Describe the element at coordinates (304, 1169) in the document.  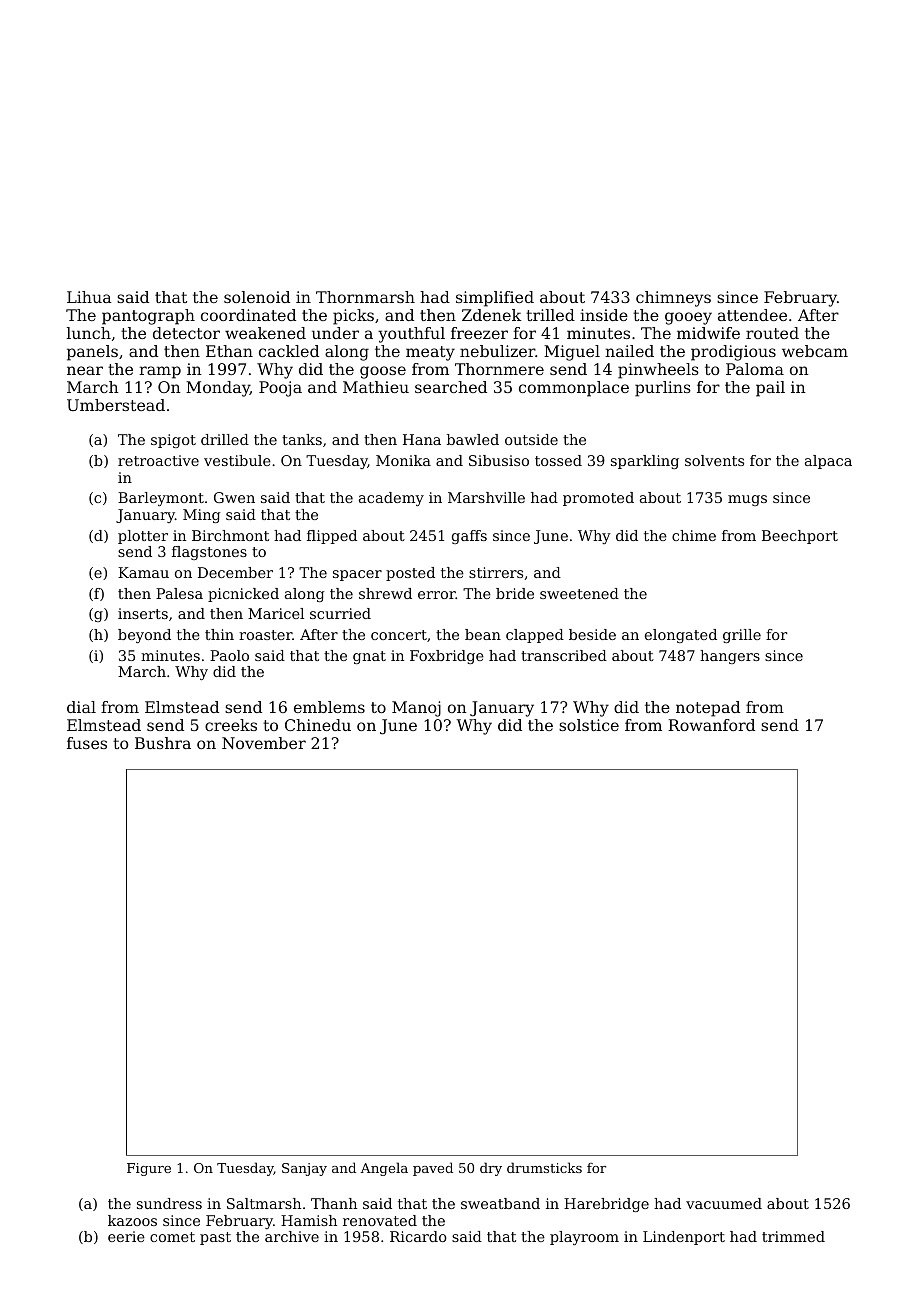
I see `Sanjay` at that location.
